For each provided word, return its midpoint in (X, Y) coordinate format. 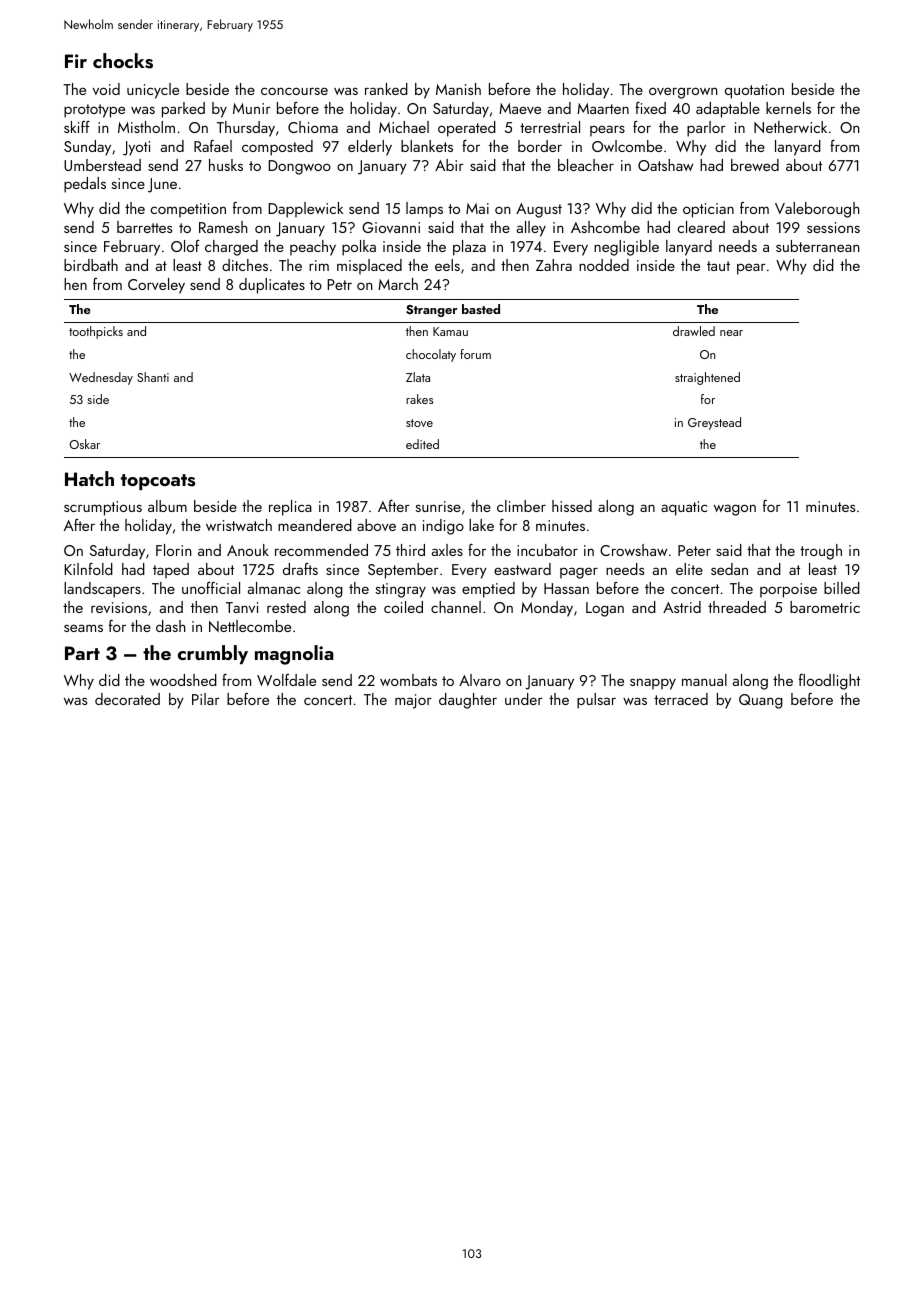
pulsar (596, 701)
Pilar (206, 699)
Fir (76, 61)
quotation (754, 91)
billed (842, 588)
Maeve (520, 108)
